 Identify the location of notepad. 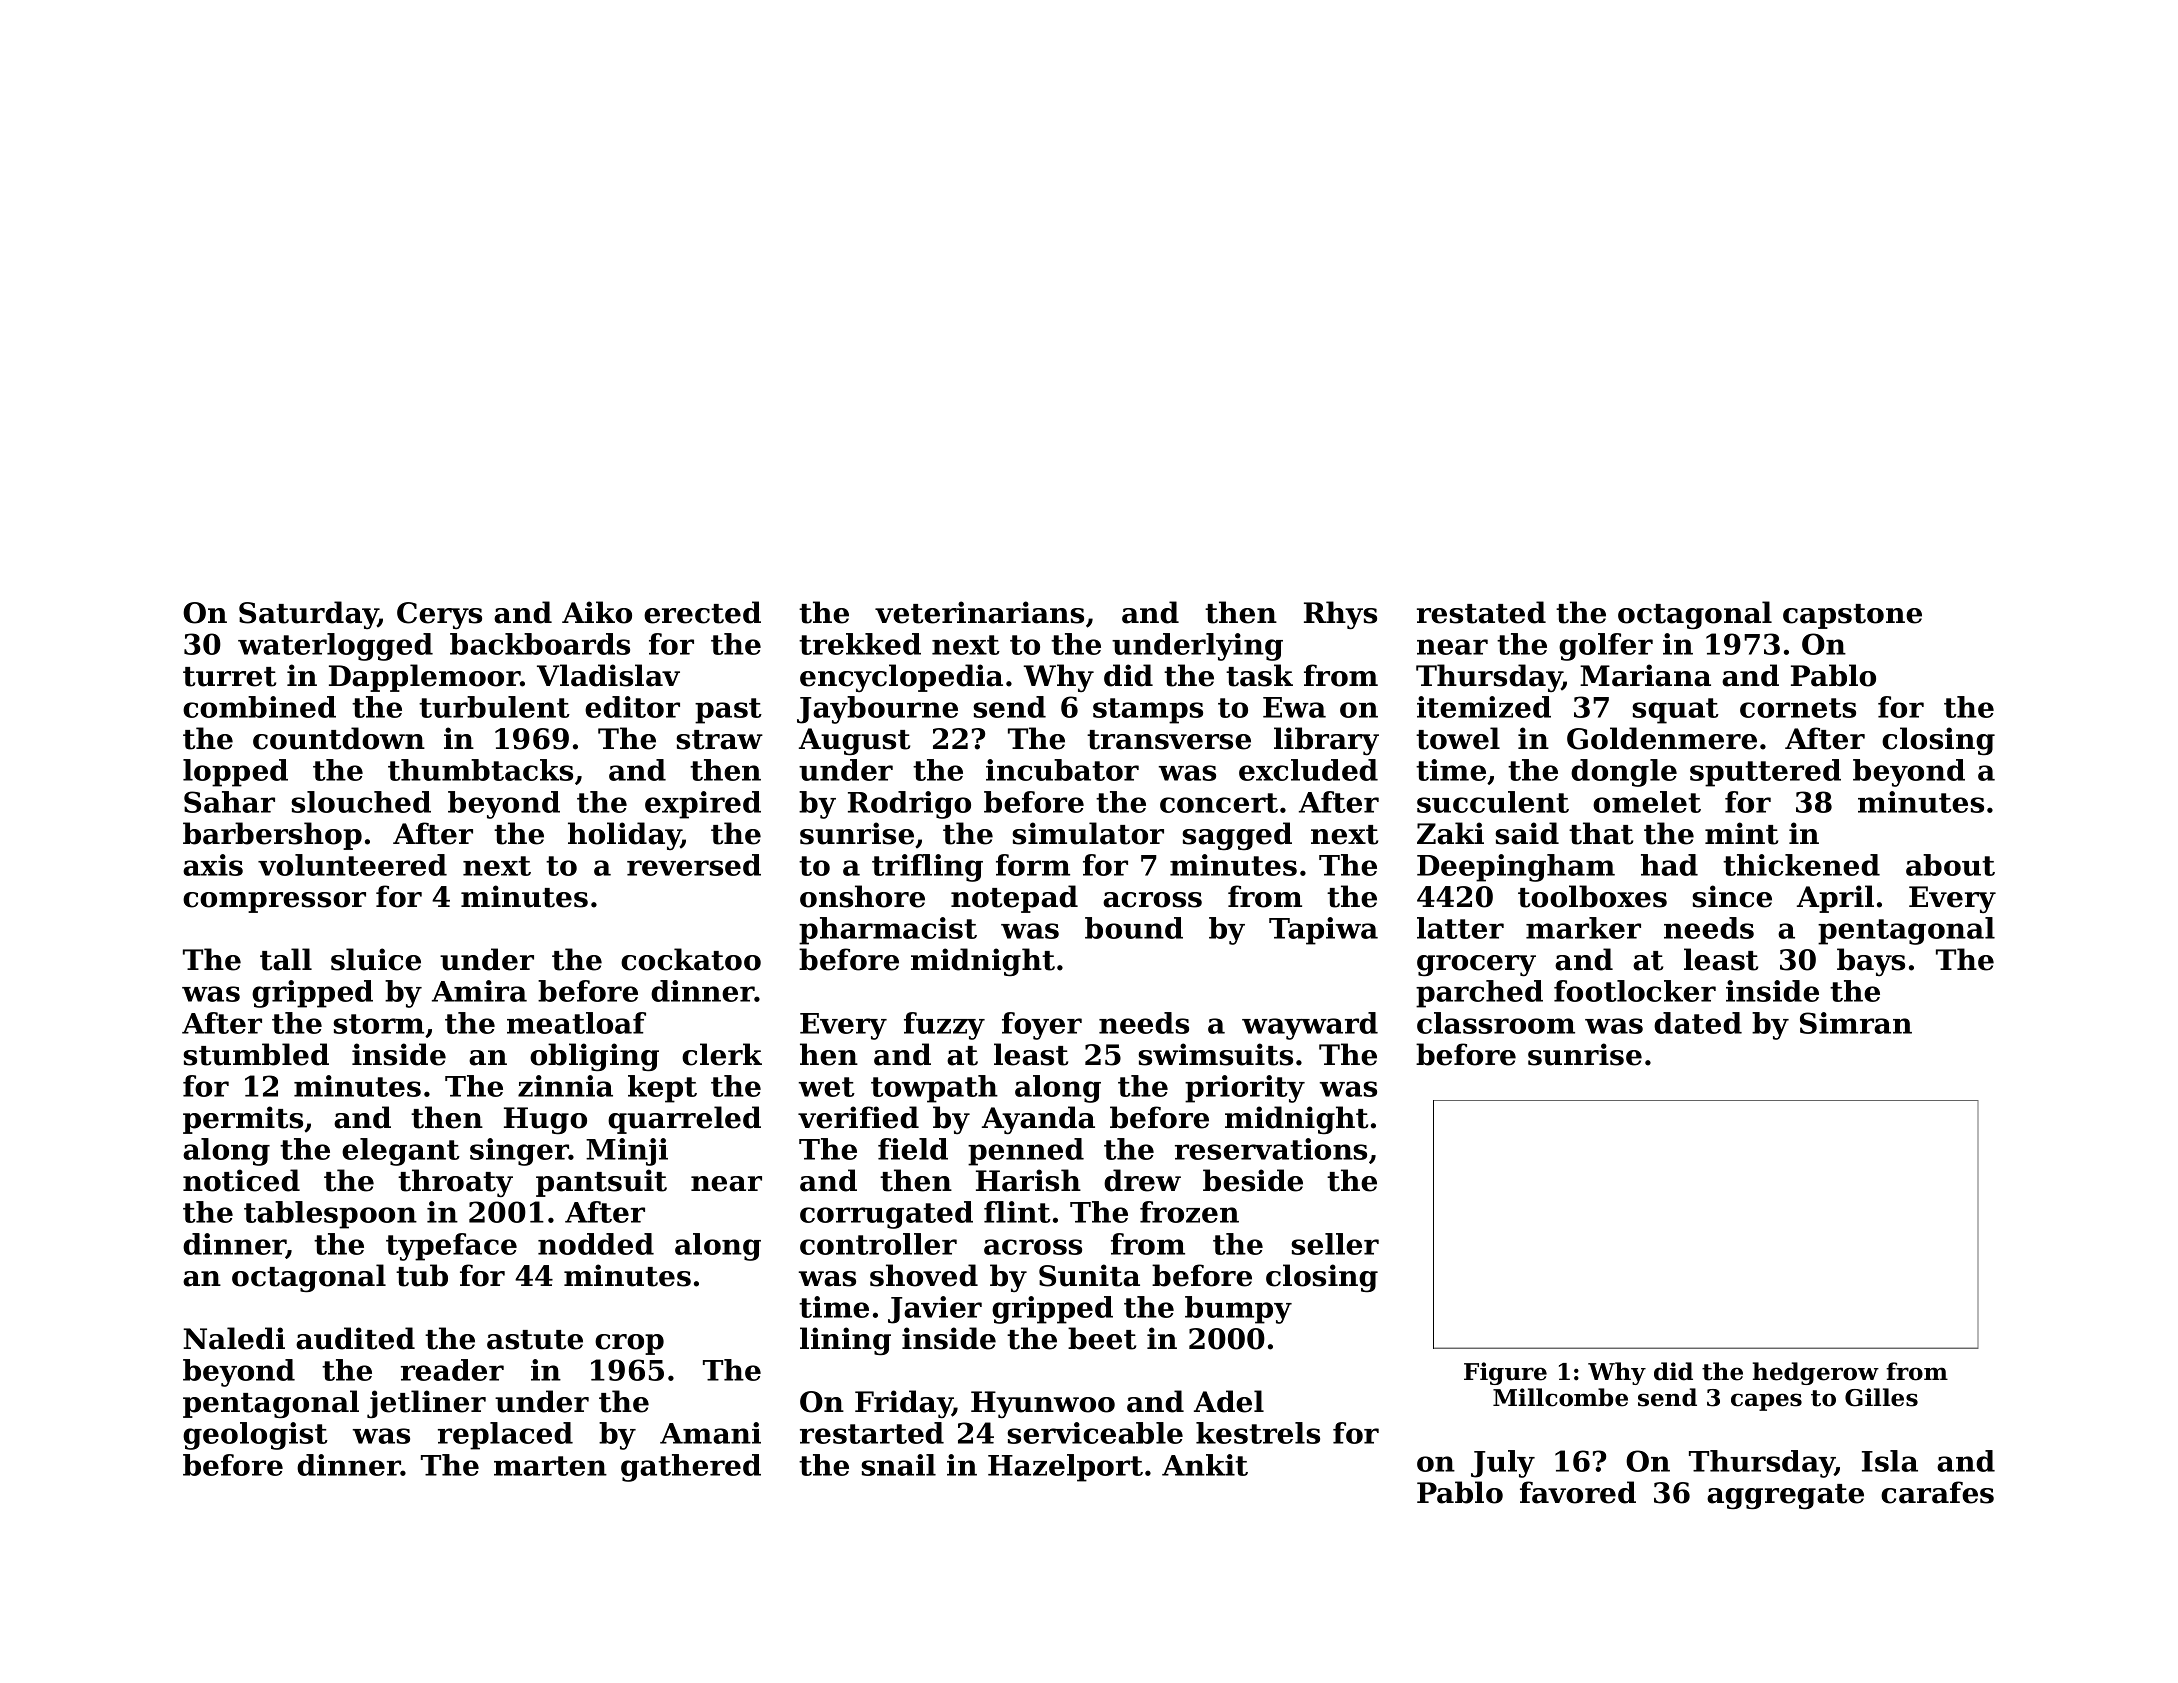
(1014, 899).
